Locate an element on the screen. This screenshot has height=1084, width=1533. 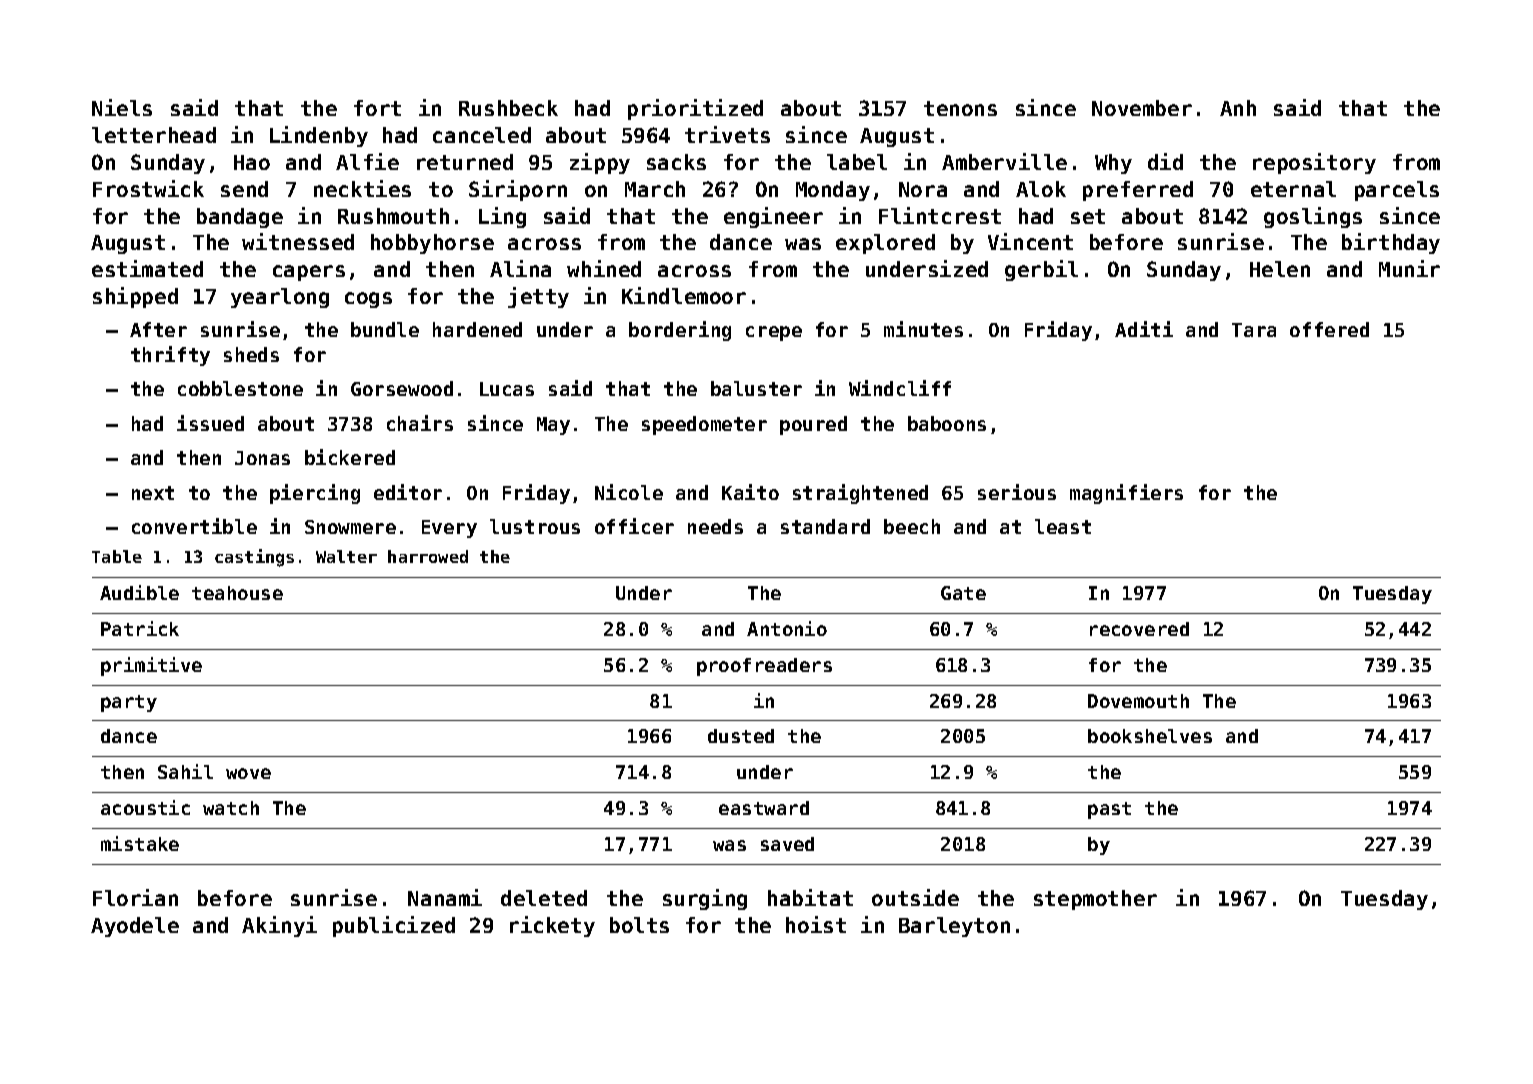
next is located at coordinates (153, 493).
